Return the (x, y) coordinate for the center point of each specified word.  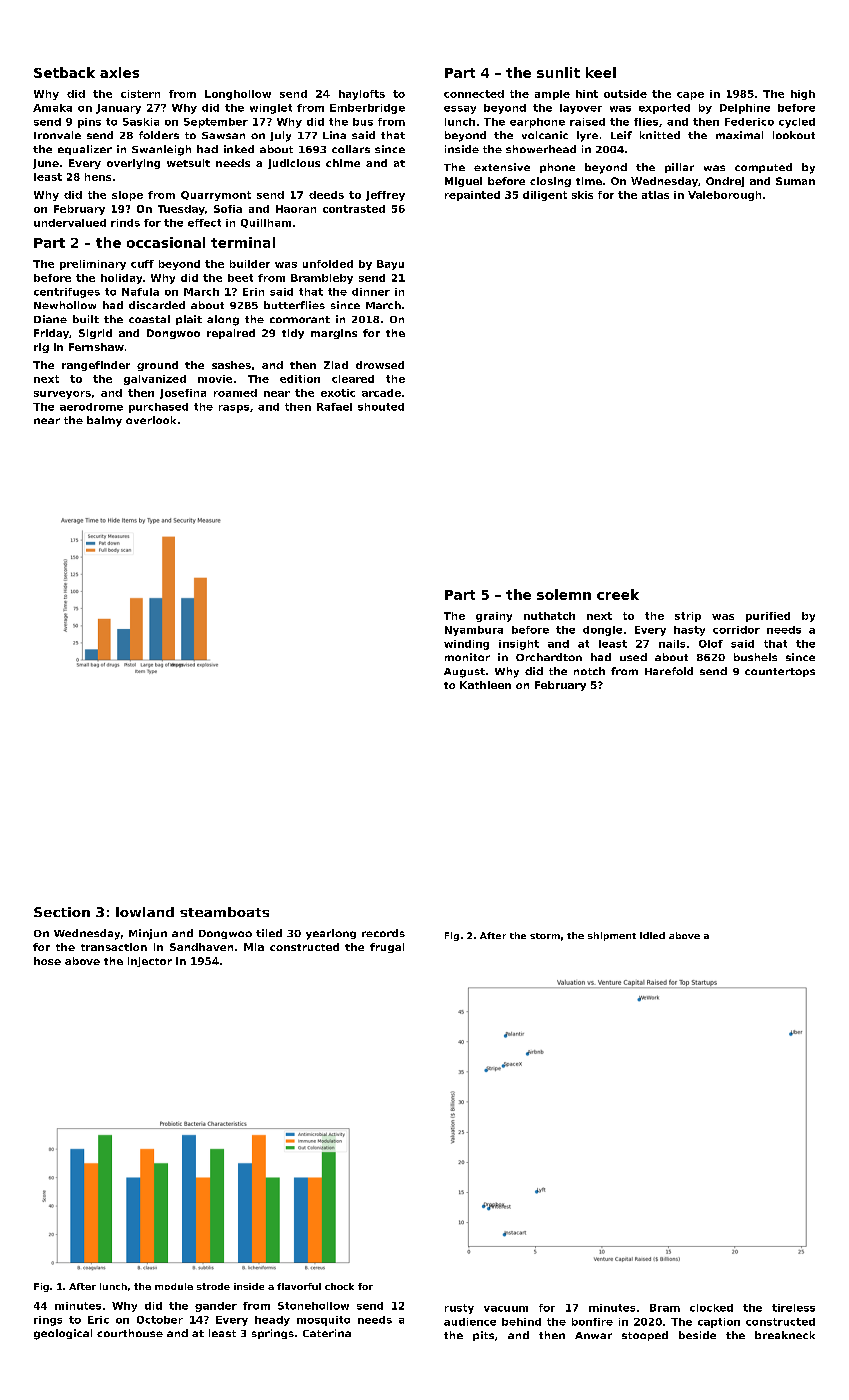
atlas (655, 195)
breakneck (785, 1335)
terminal (243, 242)
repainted (472, 196)
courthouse (130, 1333)
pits (483, 1336)
